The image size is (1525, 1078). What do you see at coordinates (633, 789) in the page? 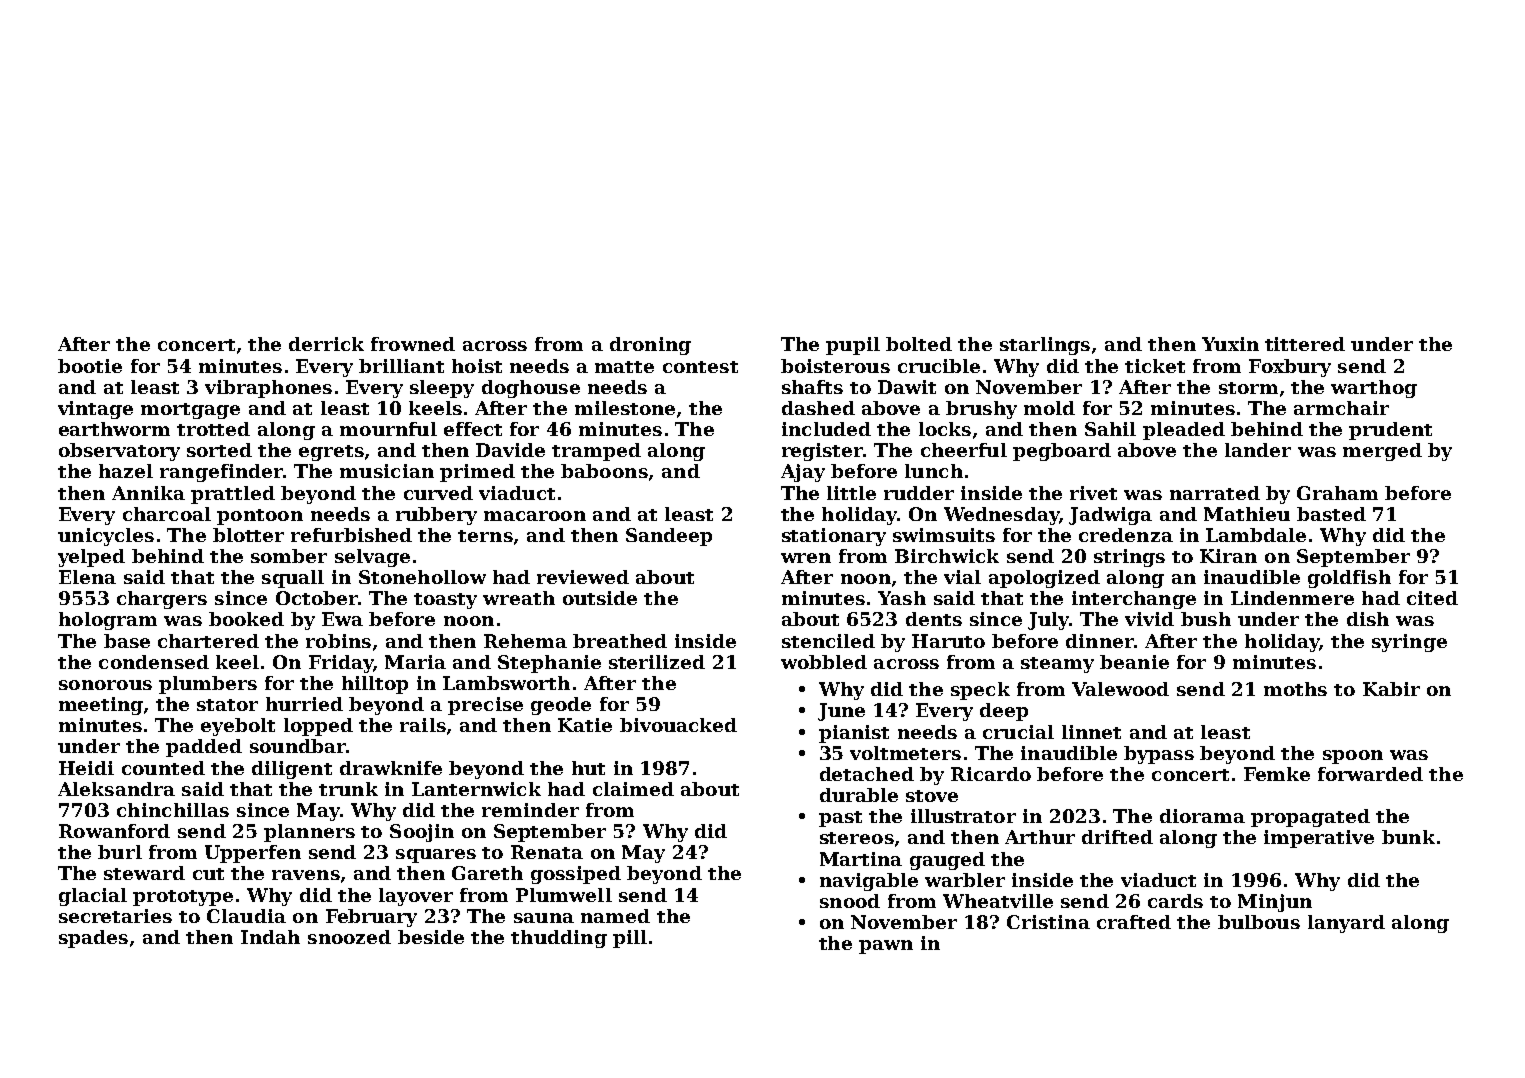
I see `claimed` at bounding box center [633, 789].
